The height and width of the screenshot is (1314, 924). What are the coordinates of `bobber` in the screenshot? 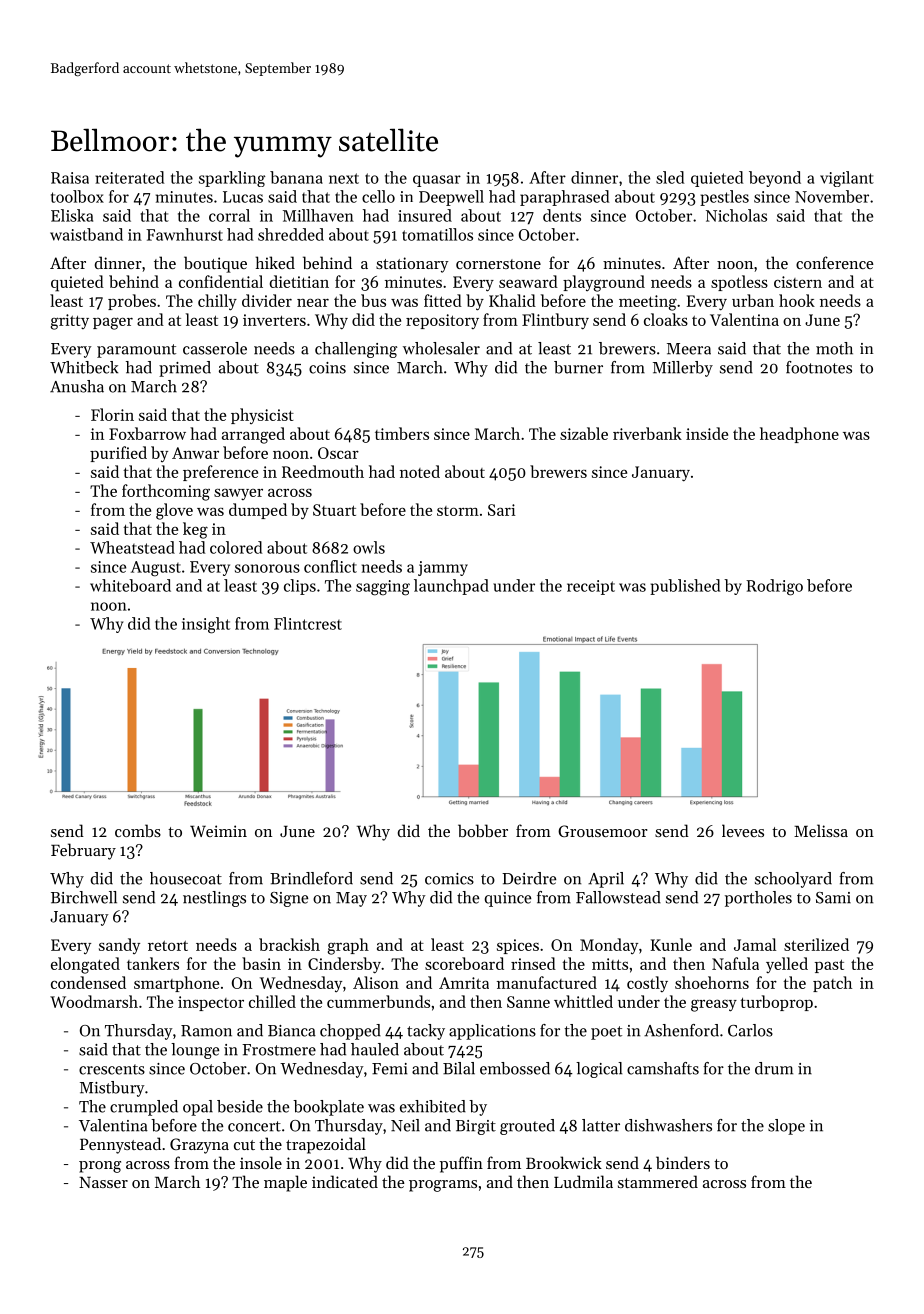 It's located at (483, 830).
